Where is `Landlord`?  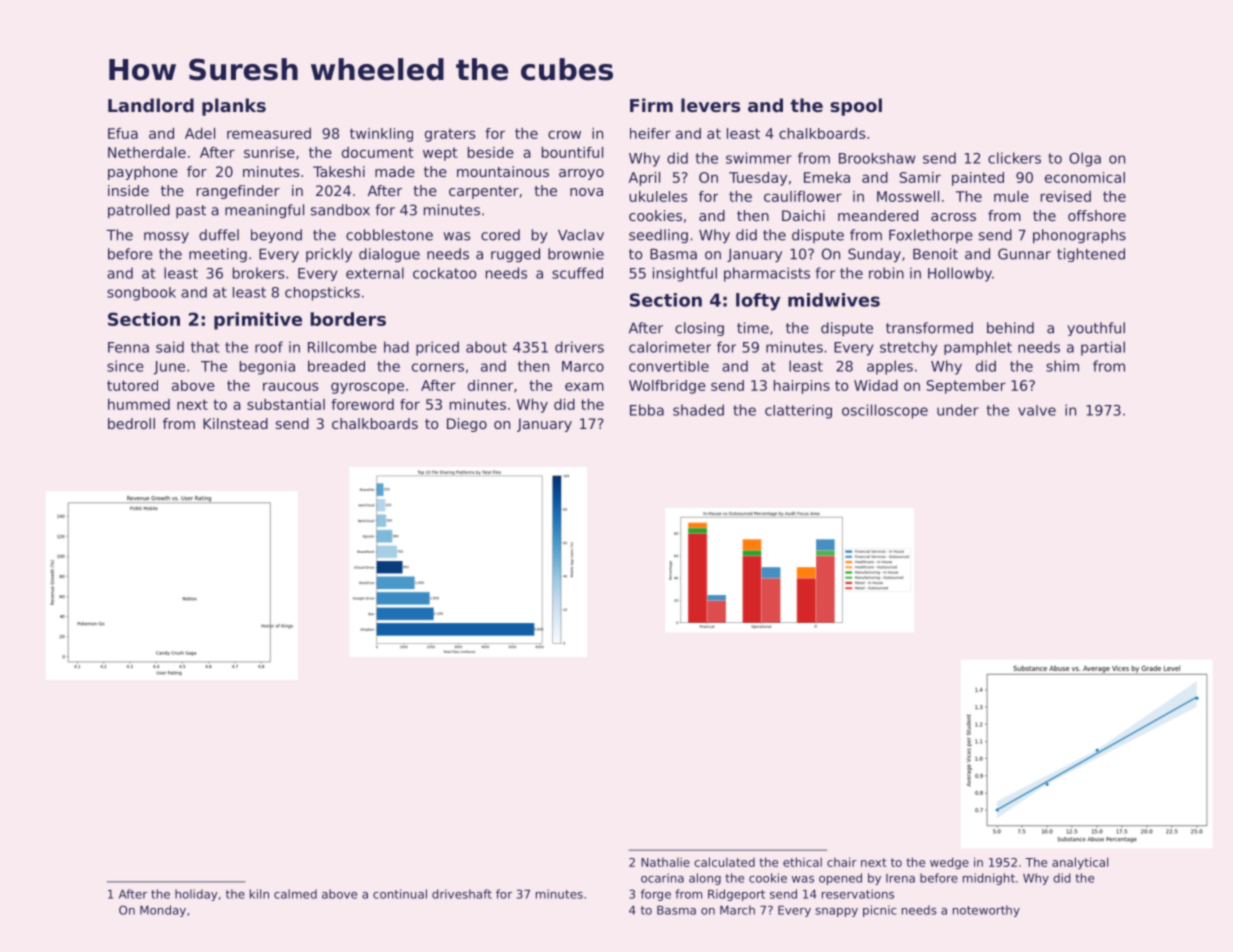
Landlord is located at coordinates (151, 105).
